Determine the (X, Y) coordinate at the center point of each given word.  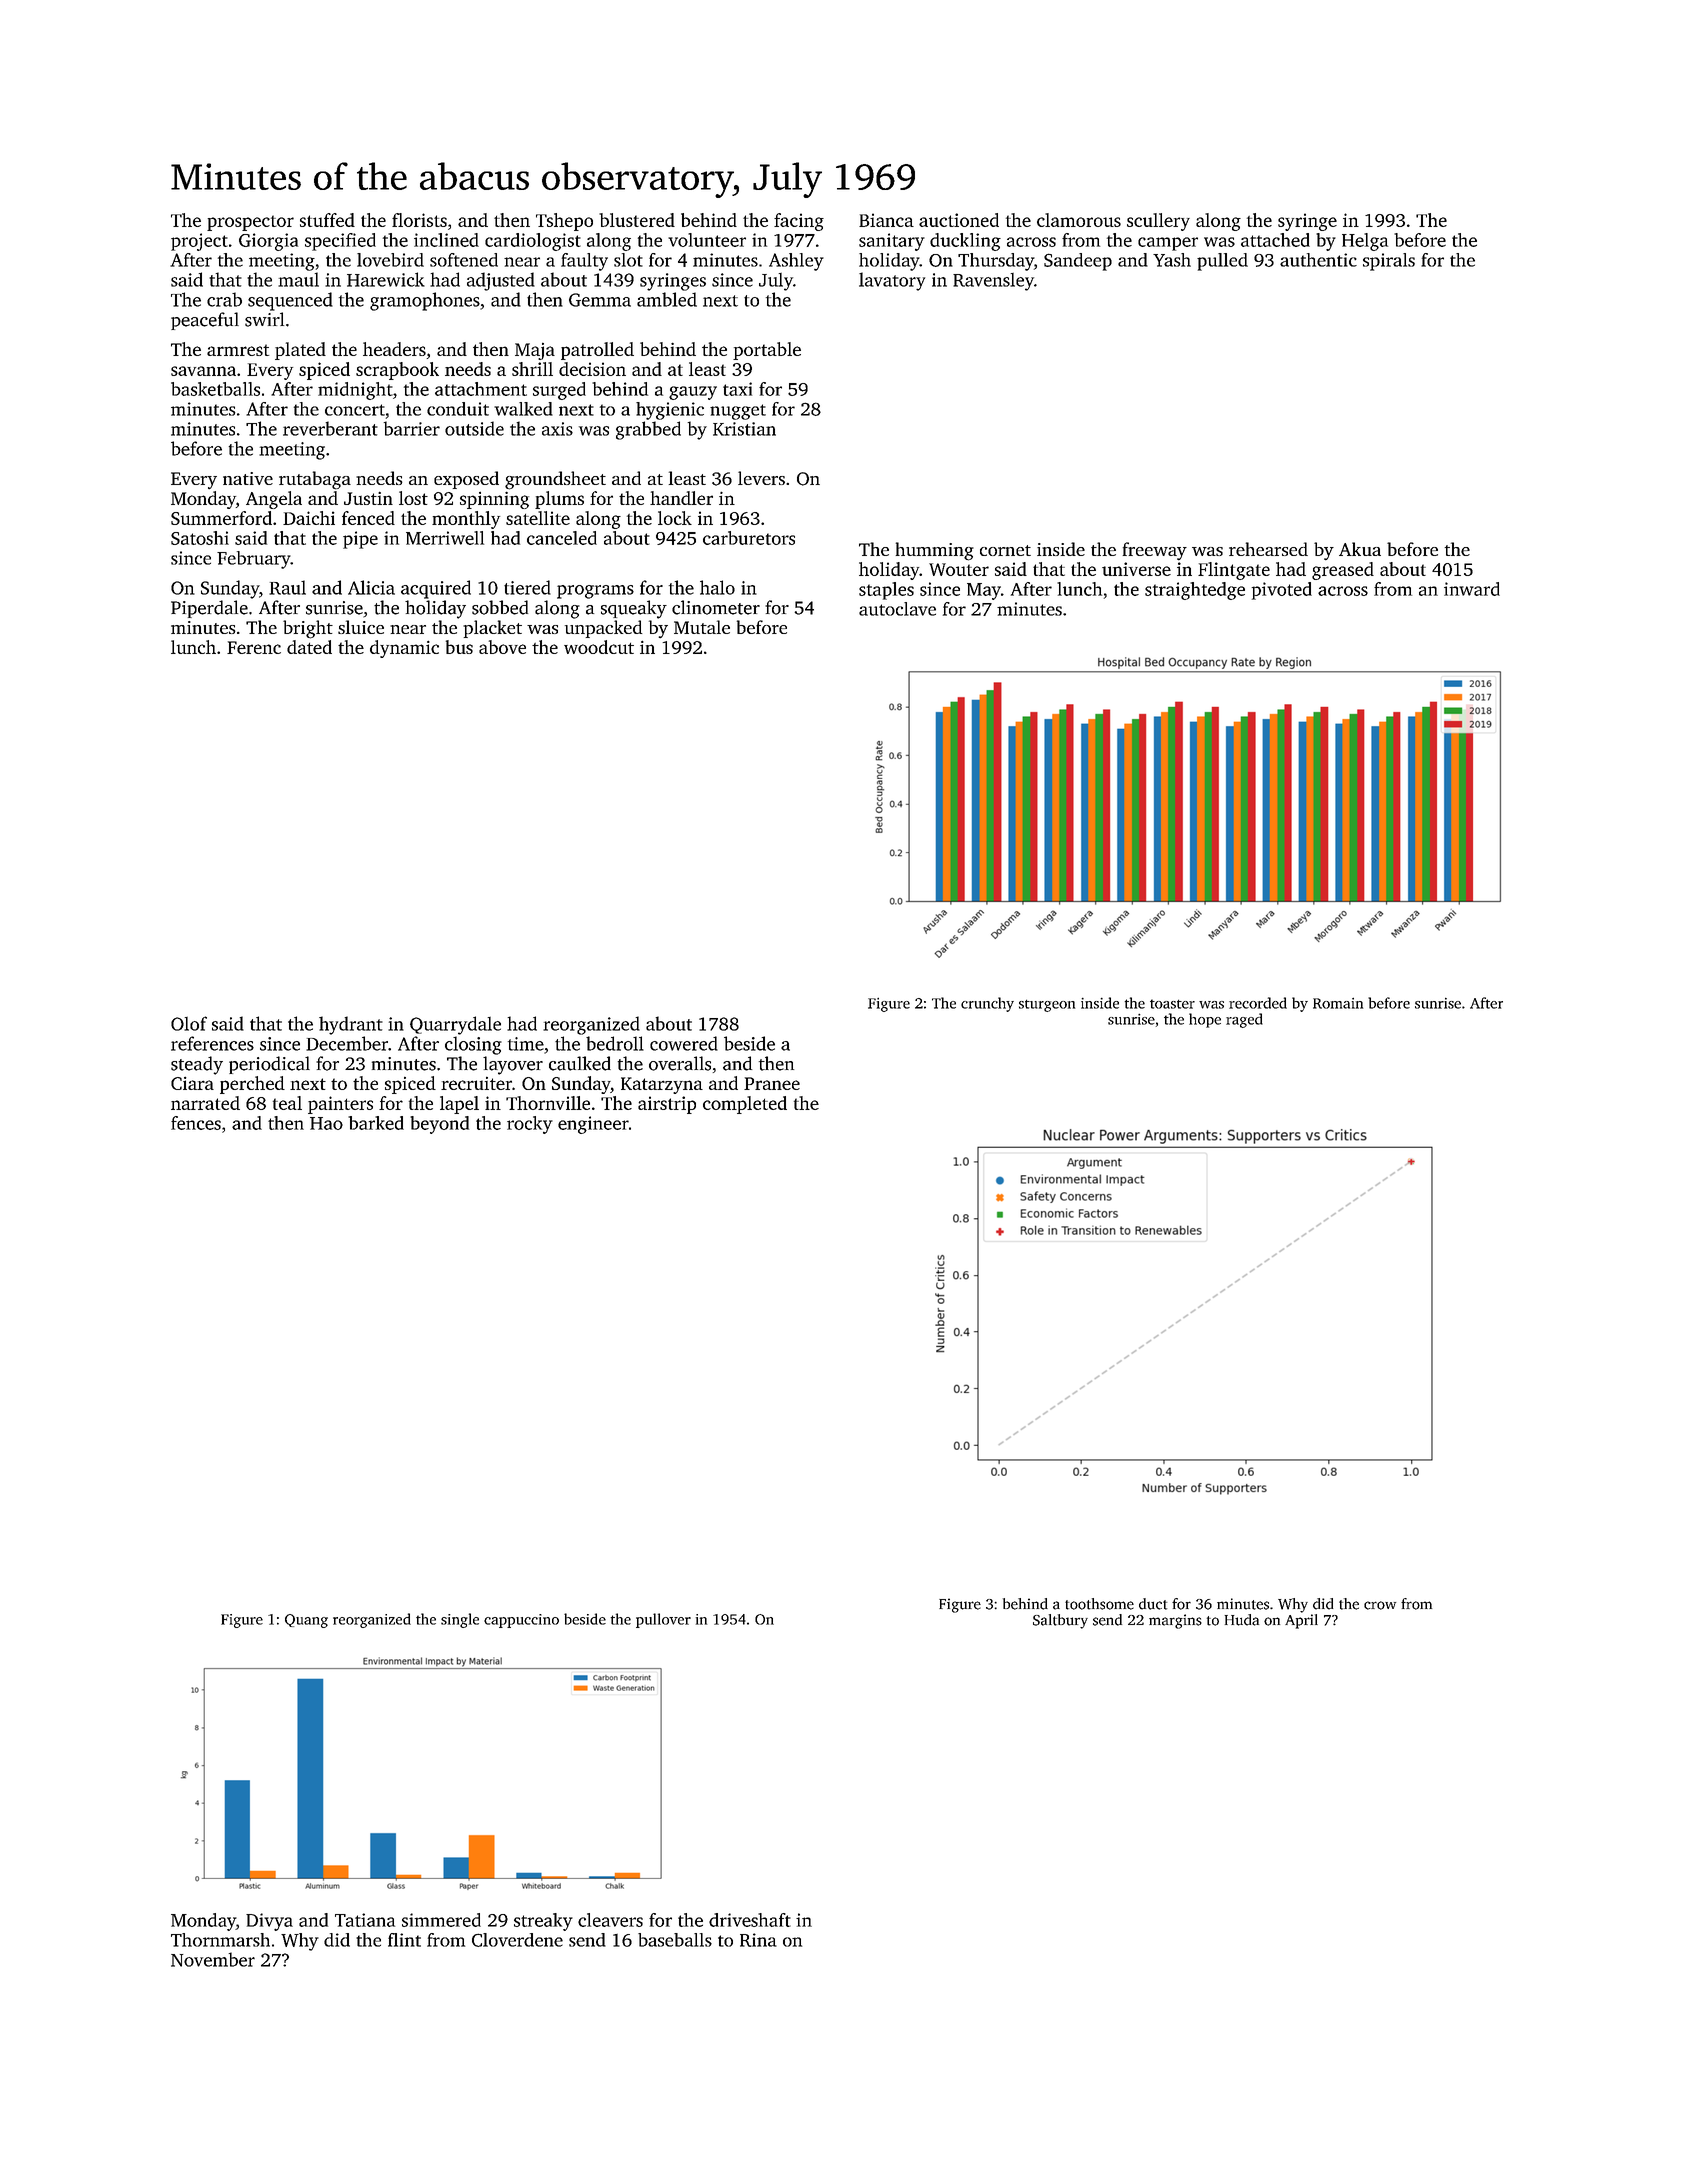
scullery (1158, 222)
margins (1175, 1621)
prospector (250, 223)
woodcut (599, 647)
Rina (758, 1940)
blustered (637, 220)
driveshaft (750, 1920)
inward (1472, 589)
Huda (1242, 1620)
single (460, 1620)
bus (459, 647)
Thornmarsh (220, 1940)
